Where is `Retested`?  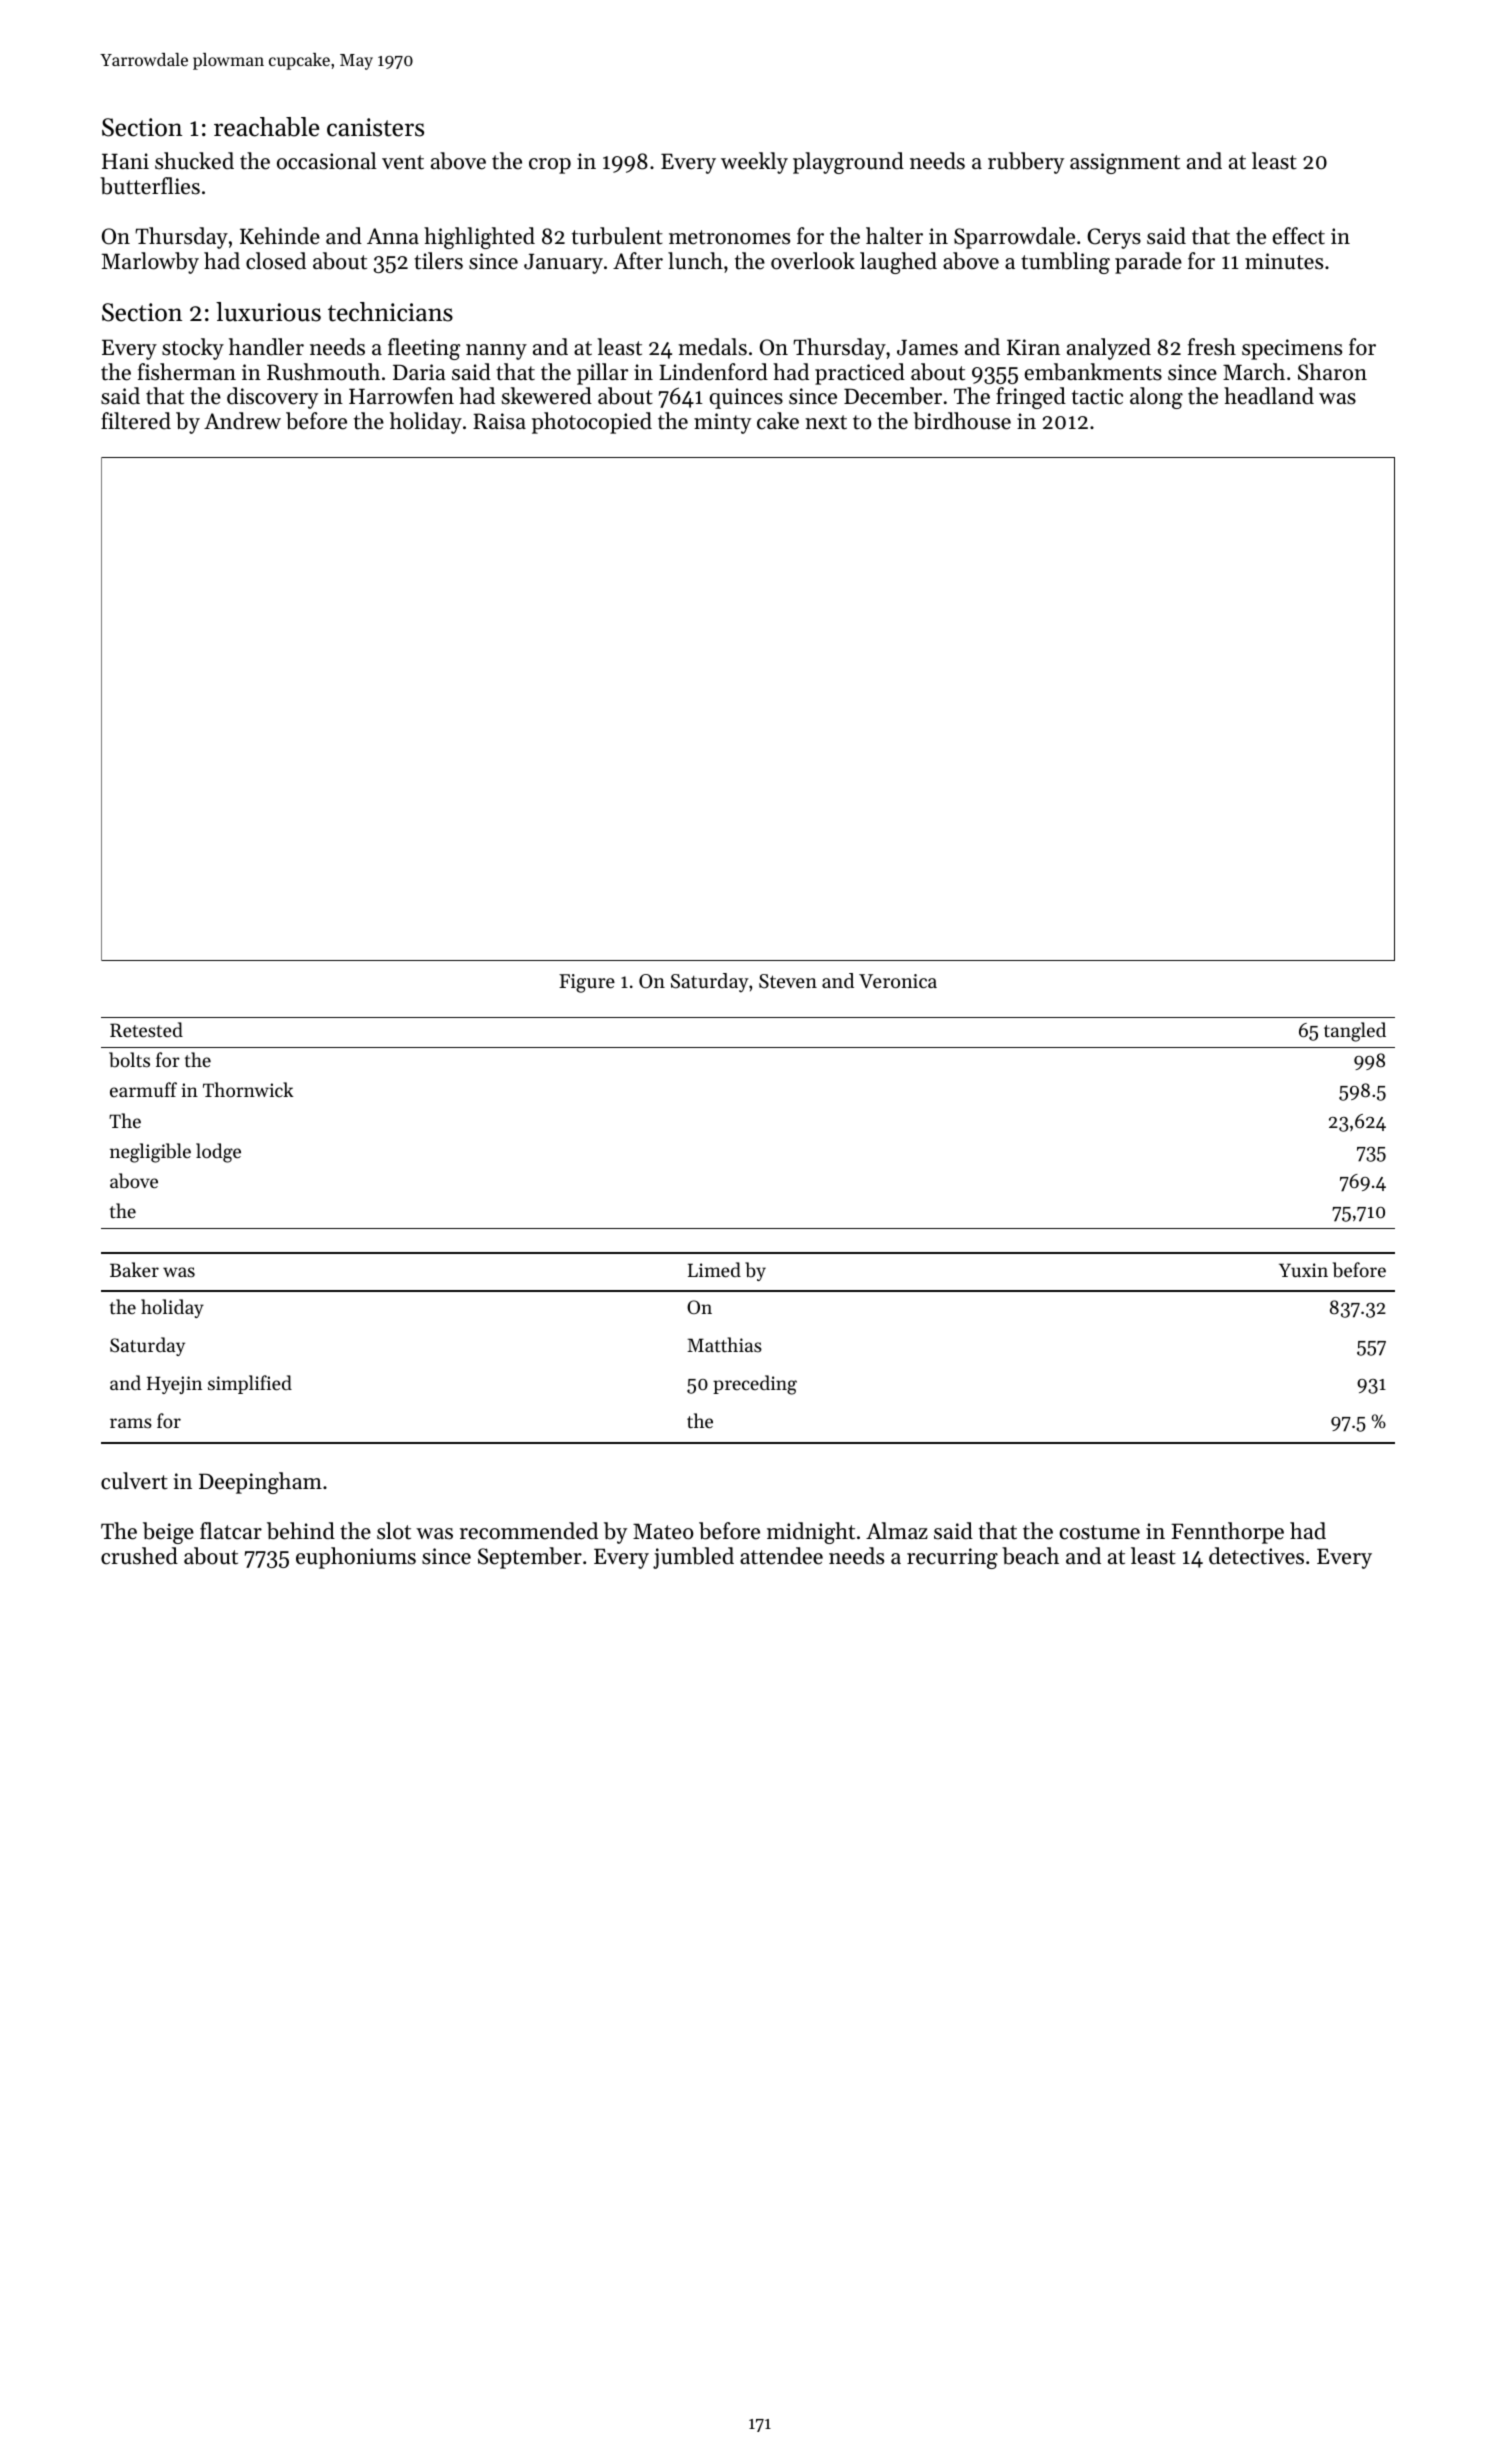
Retested is located at coordinates (146, 1029).
